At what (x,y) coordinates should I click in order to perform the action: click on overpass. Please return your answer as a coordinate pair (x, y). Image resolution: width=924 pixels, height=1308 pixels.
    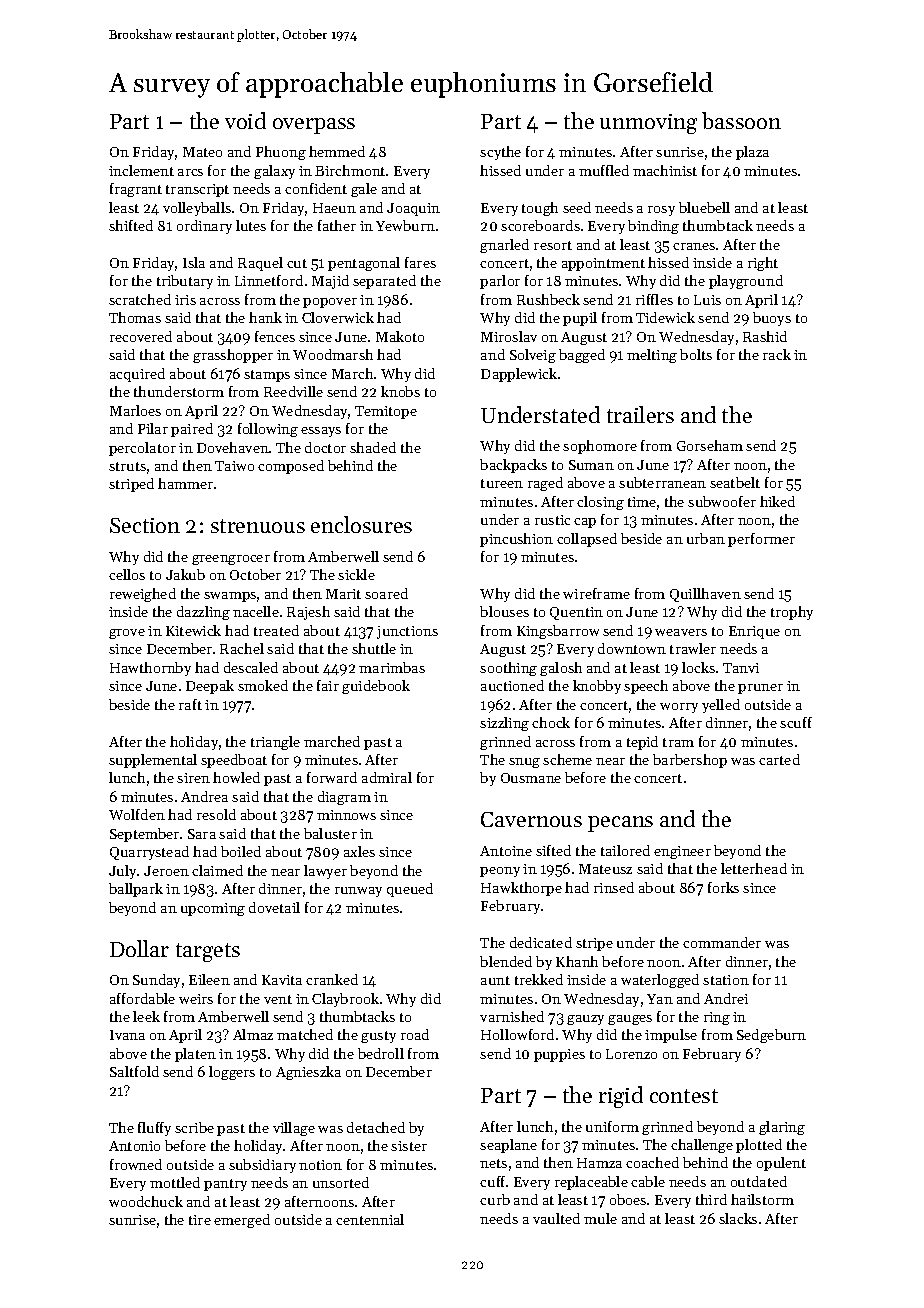
    Looking at the image, I should click on (314, 126).
